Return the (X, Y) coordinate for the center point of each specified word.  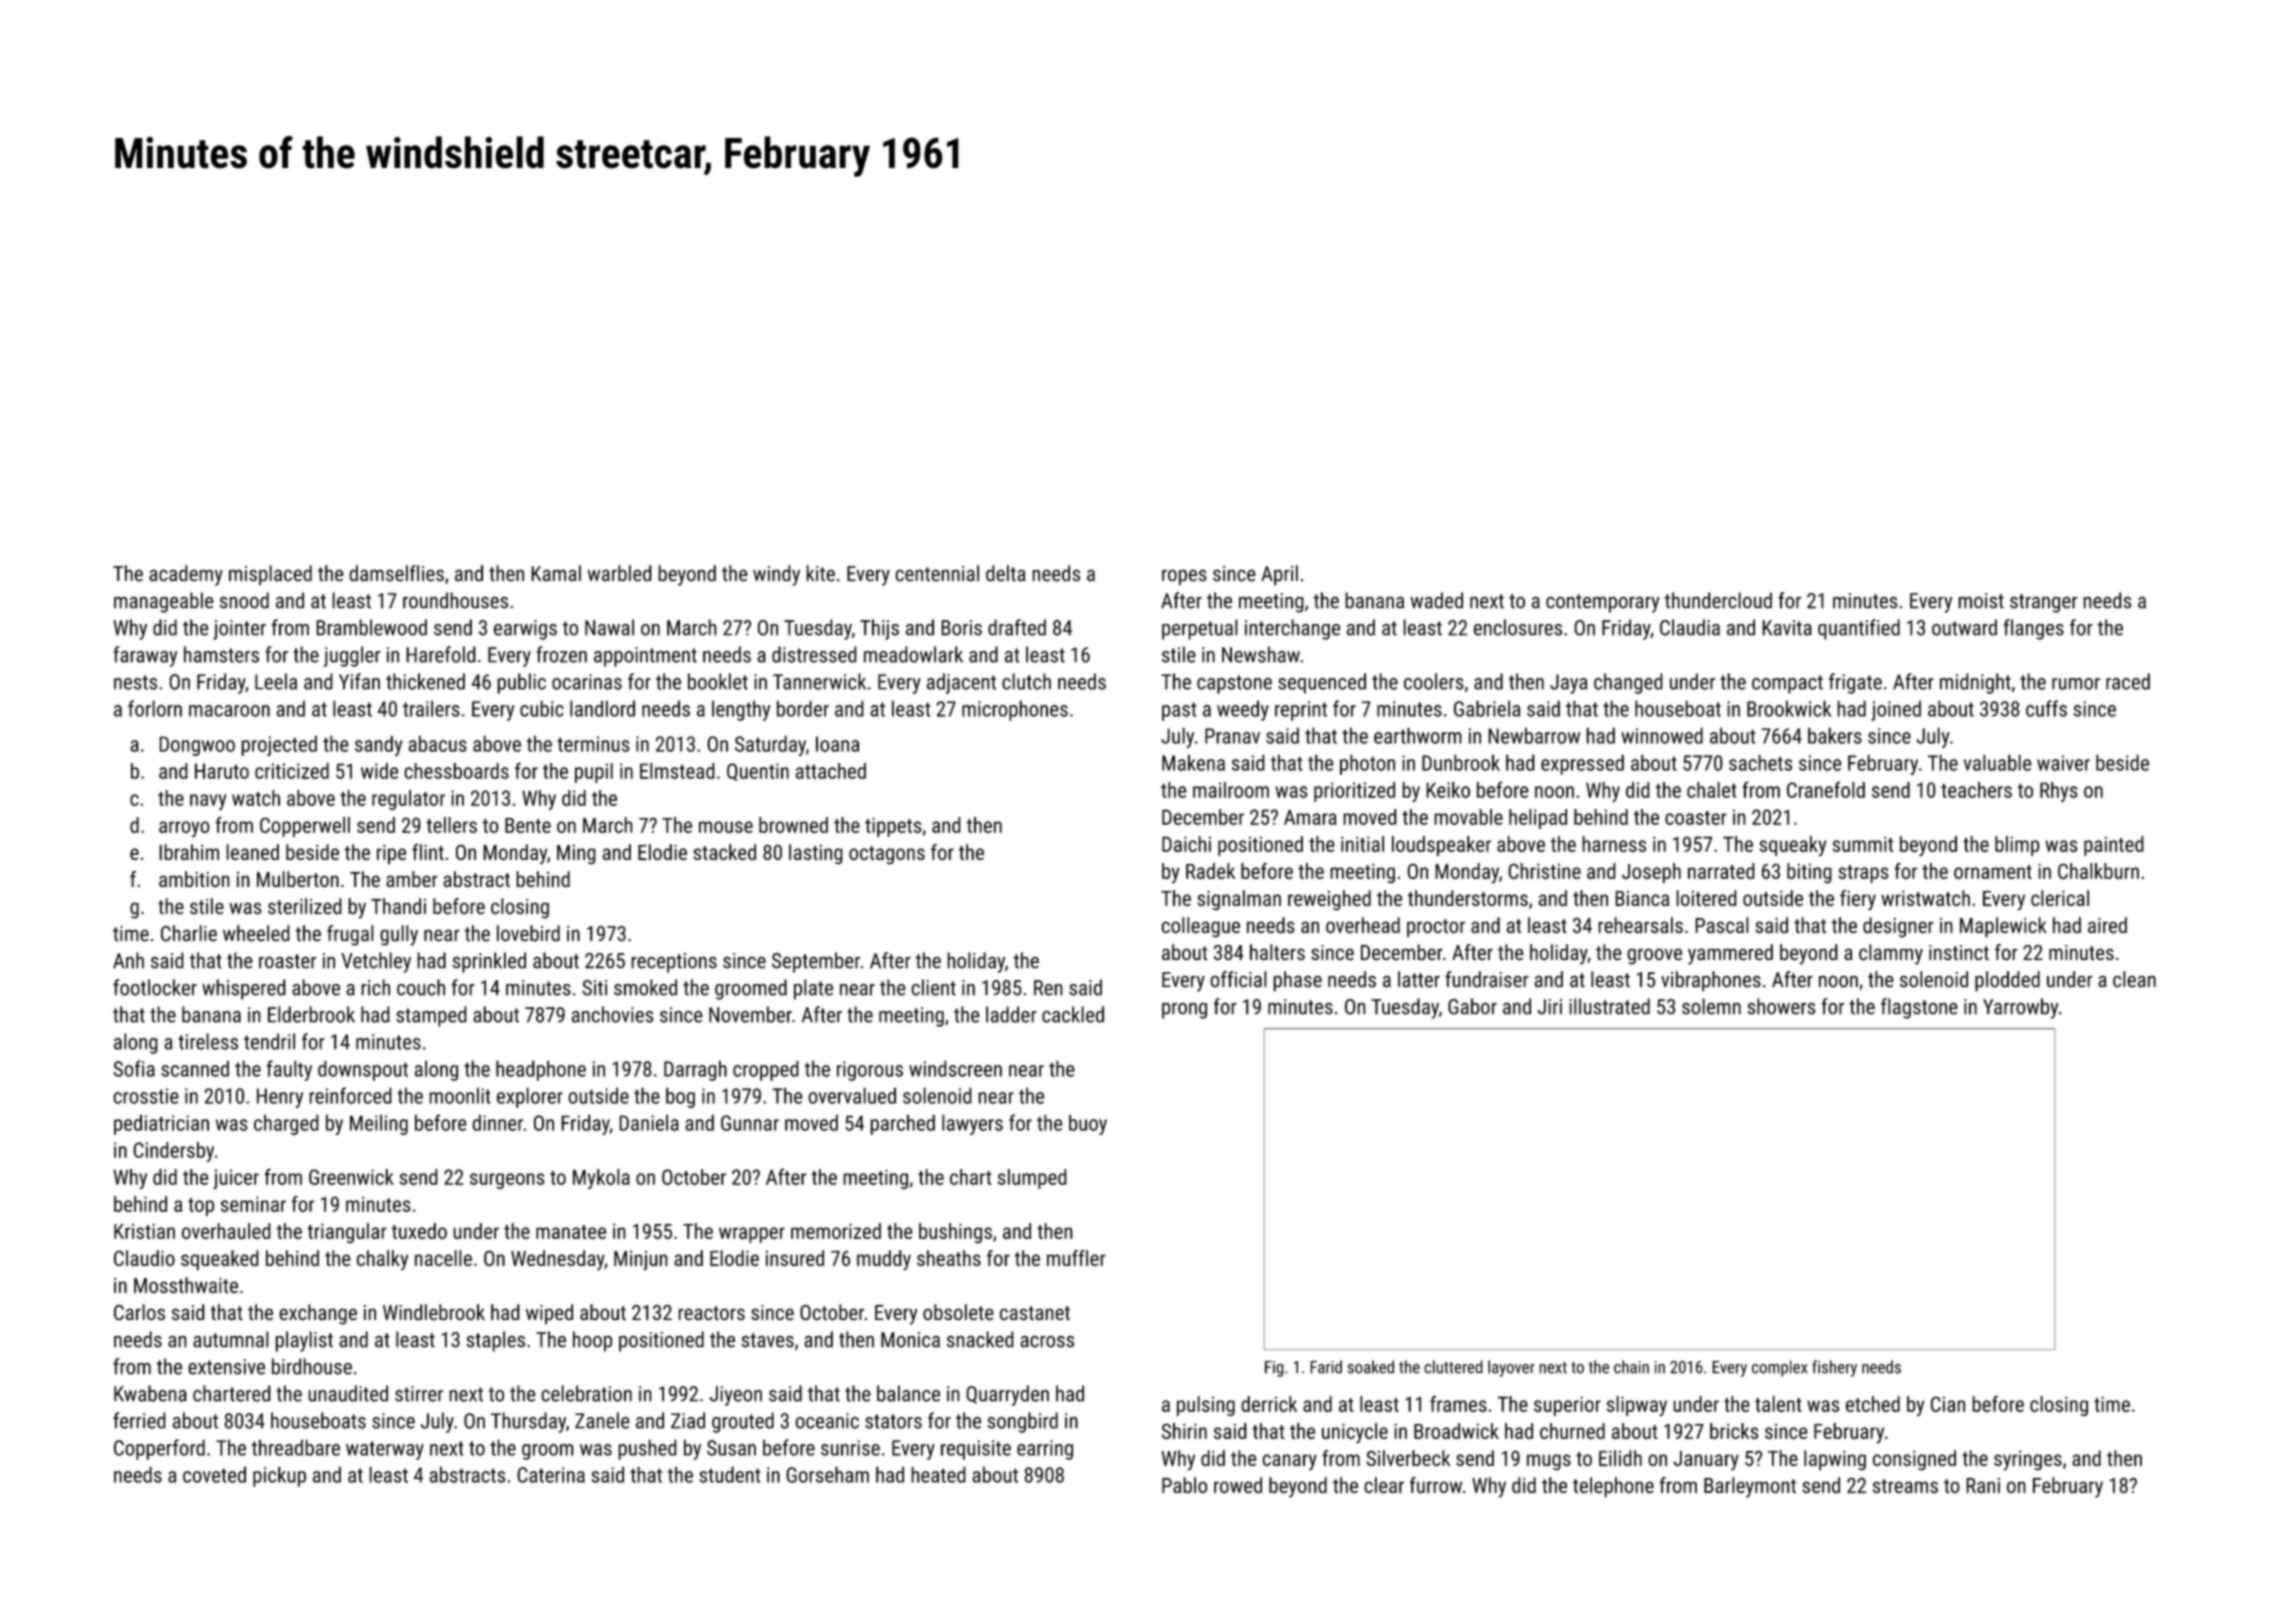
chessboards (456, 771)
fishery (1834, 1368)
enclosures (1518, 627)
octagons (887, 855)
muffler (1076, 1258)
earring (1045, 1450)
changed (1628, 683)
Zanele (602, 1420)
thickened (425, 681)
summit (1863, 844)
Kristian (144, 1231)
